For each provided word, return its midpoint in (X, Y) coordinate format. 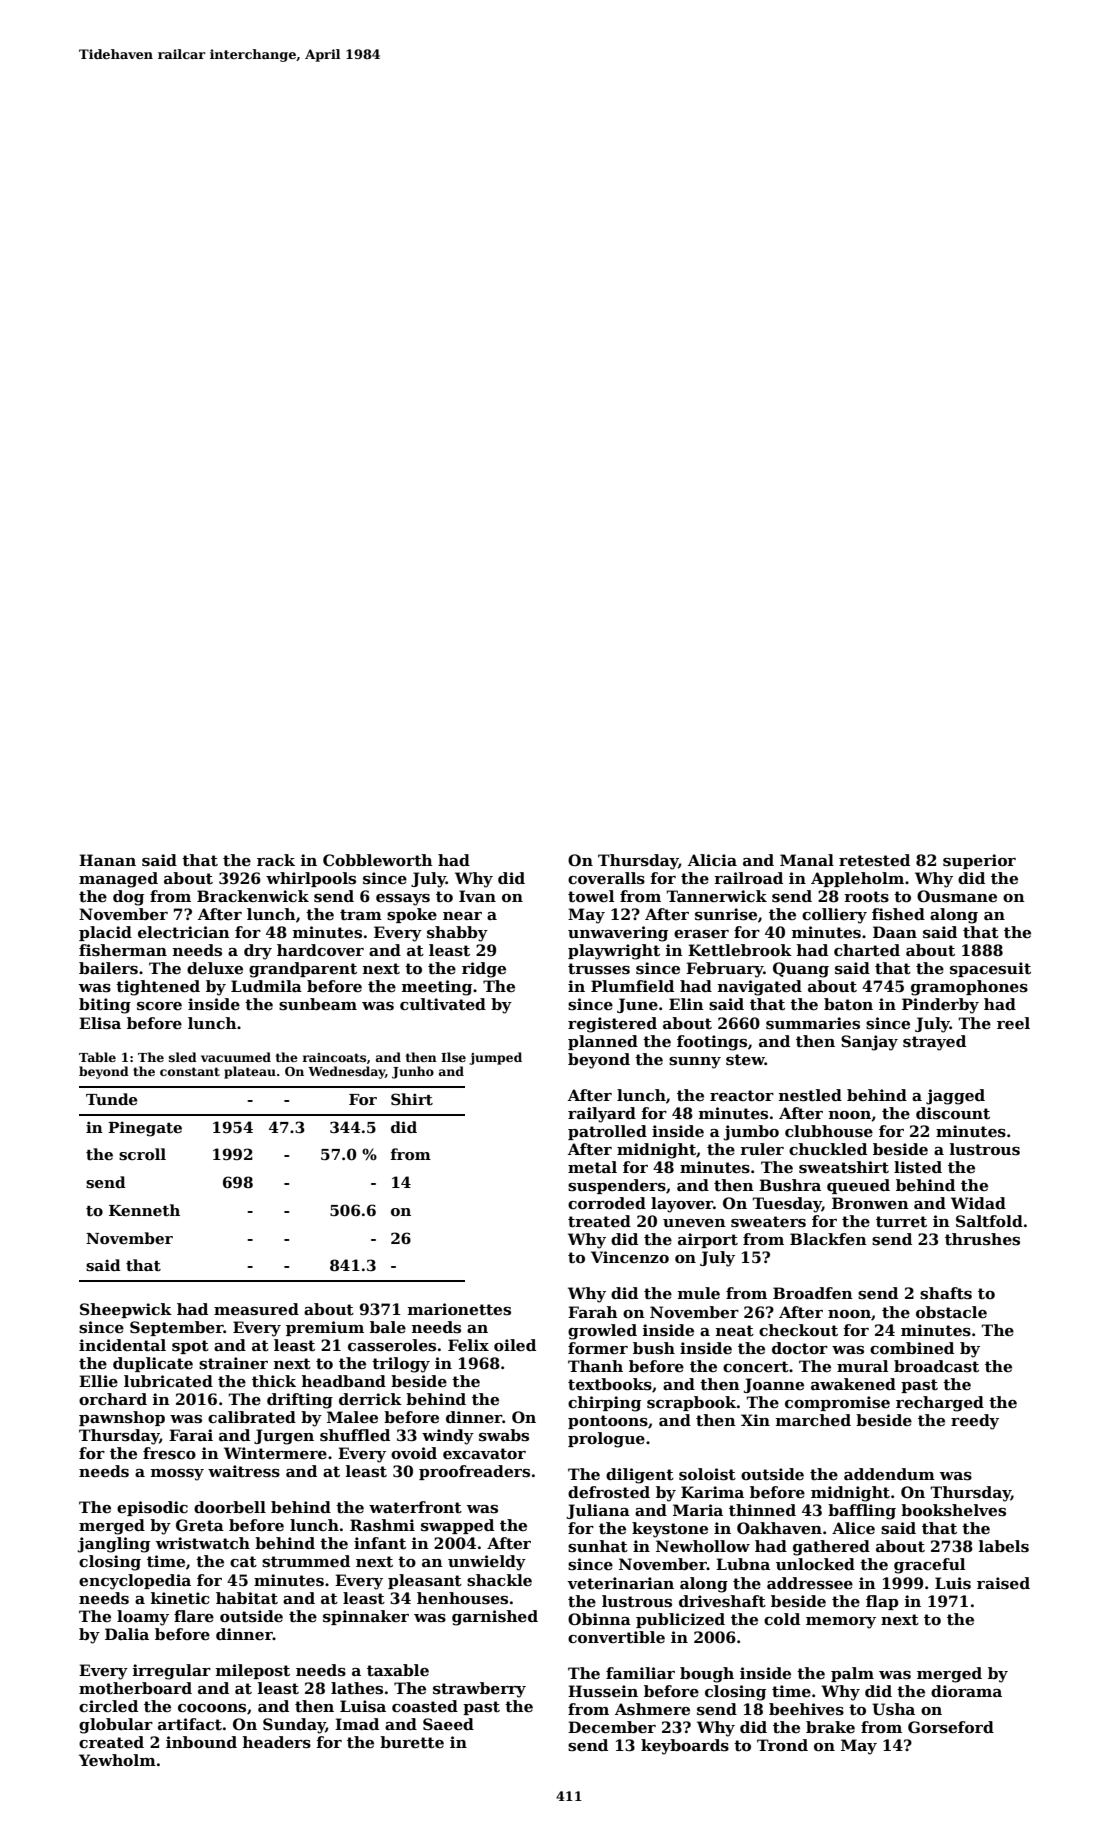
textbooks (610, 1384)
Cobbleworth (378, 860)
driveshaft (722, 1601)
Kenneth (144, 1210)
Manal (807, 860)
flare (194, 1616)
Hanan (107, 860)
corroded (607, 1203)
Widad (978, 1203)
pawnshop (122, 1418)
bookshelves (953, 1510)
